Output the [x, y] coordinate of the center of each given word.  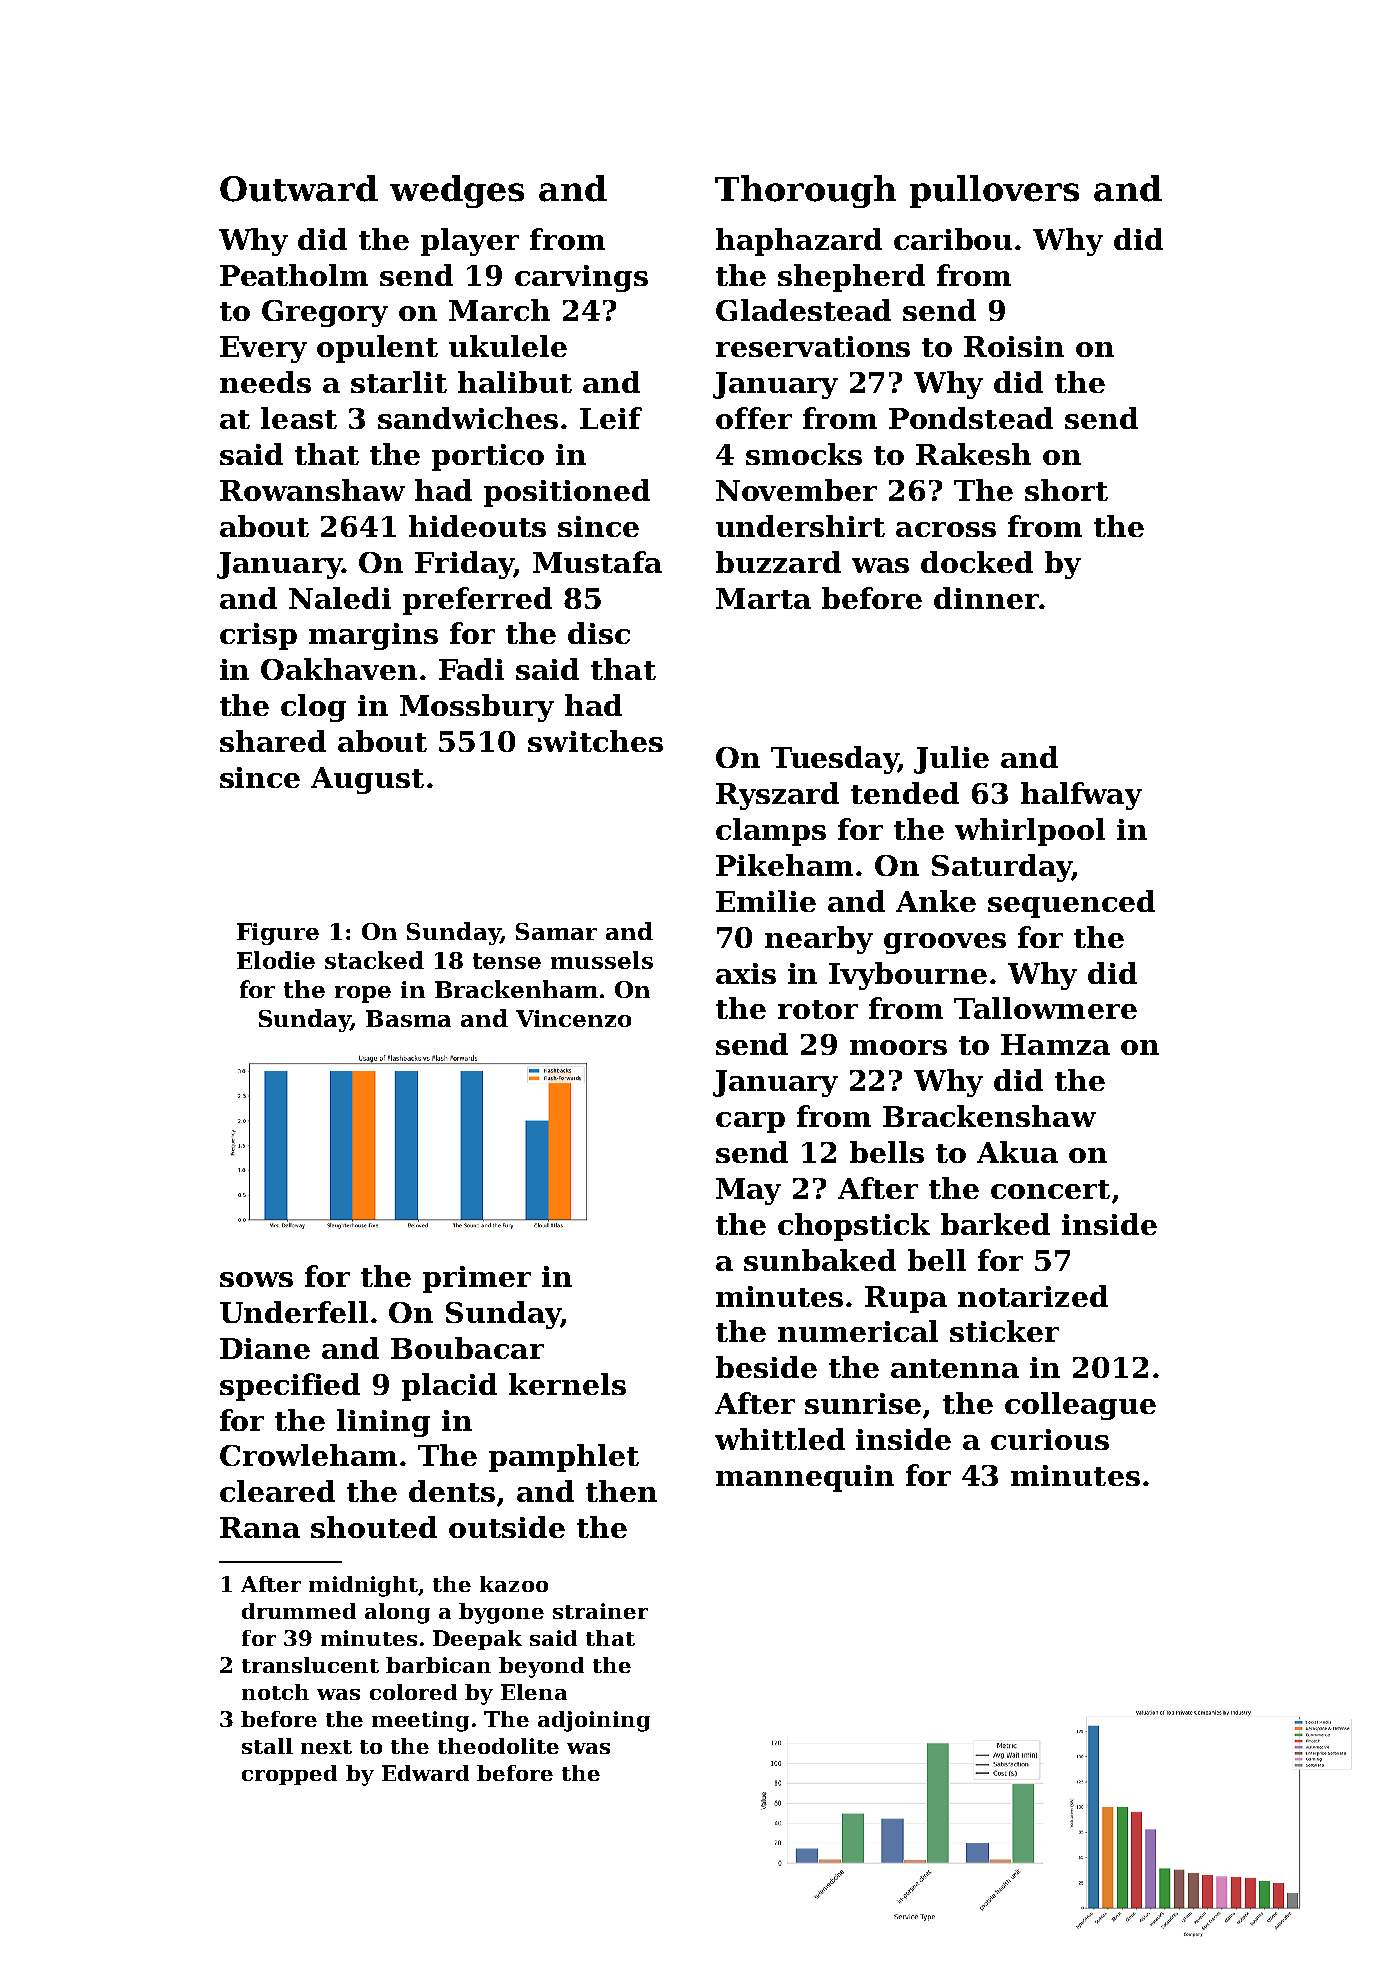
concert [1050, 1189]
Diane [265, 1348]
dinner [986, 598]
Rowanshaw [312, 490]
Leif [611, 418]
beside [766, 1367]
